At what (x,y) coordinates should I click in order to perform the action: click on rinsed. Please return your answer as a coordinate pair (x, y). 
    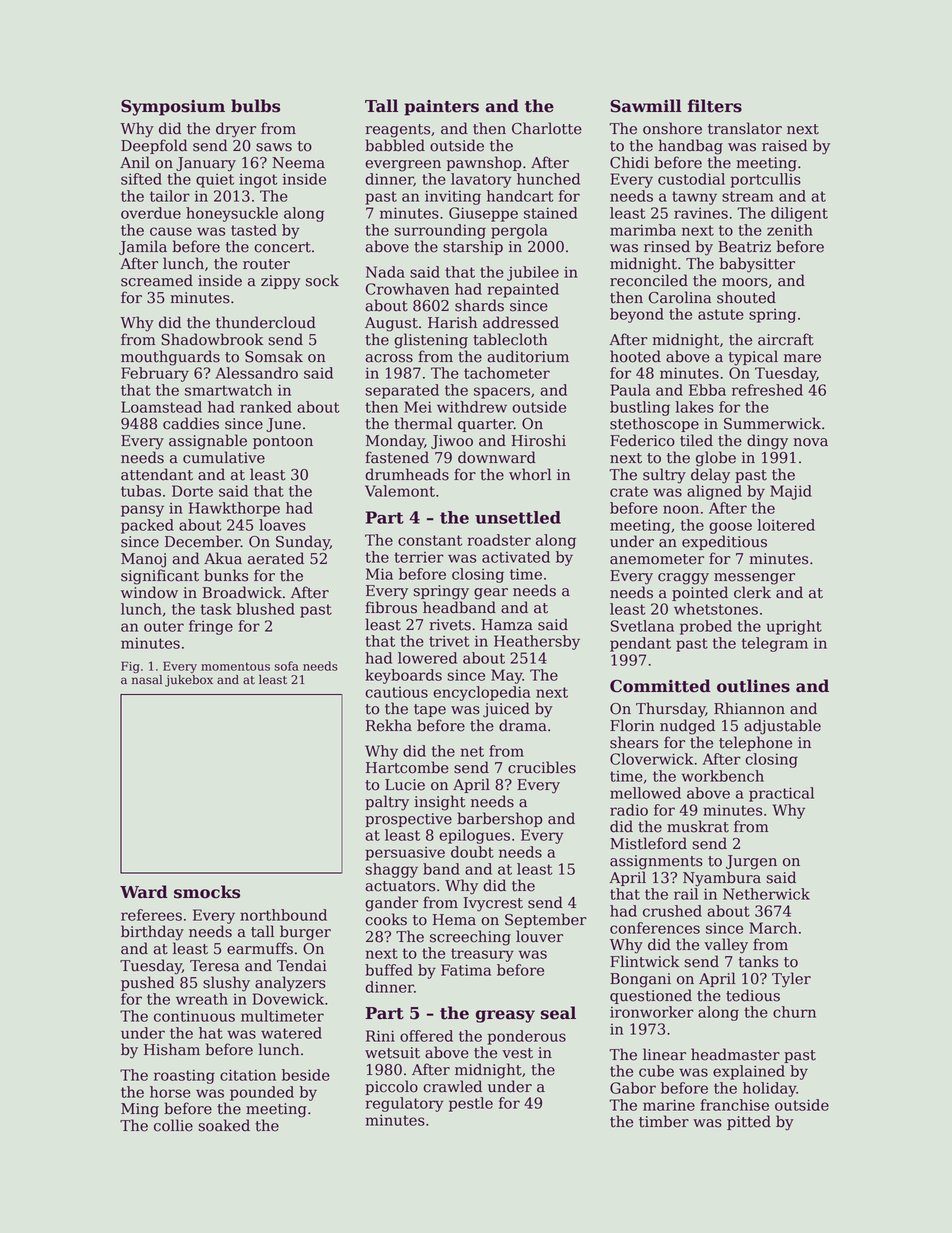
    Looking at the image, I should click on (667, 246).
